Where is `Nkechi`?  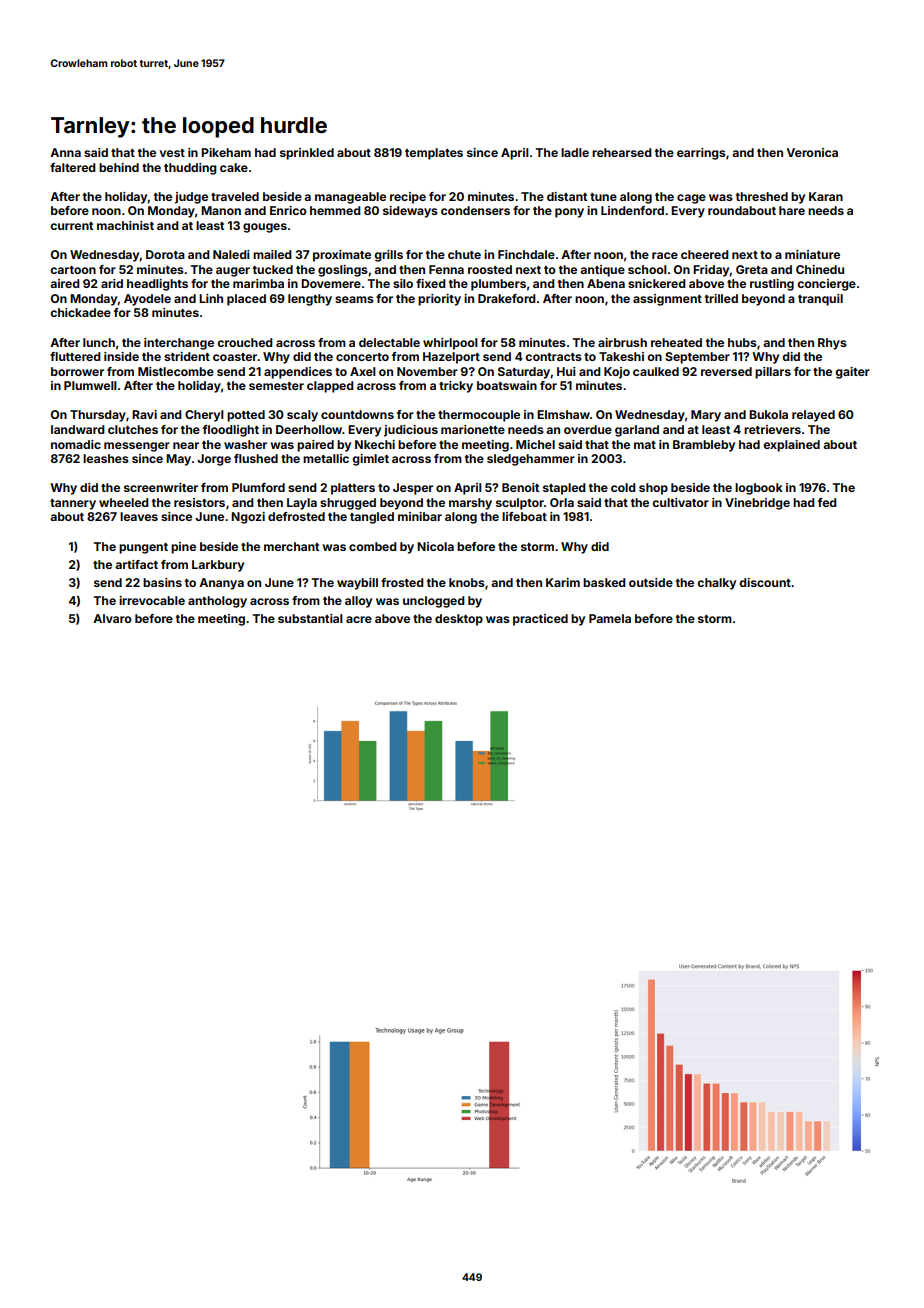 Nkechi is located at coordinates (375, 444).
